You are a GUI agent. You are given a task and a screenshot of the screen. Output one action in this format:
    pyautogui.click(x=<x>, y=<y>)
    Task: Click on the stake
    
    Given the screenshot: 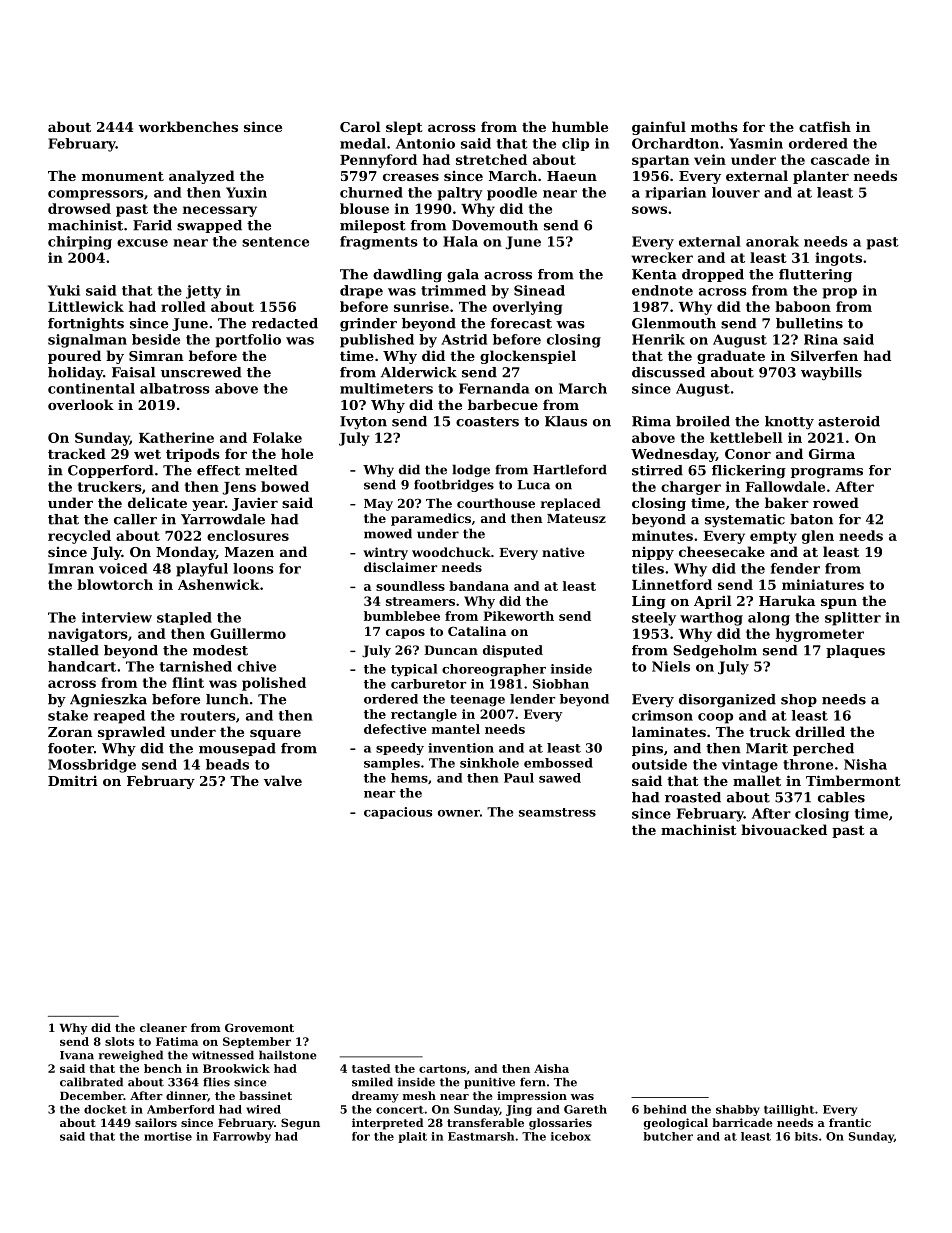 What is the action you would take?
    pyautogui.click(x=68, y=715)
